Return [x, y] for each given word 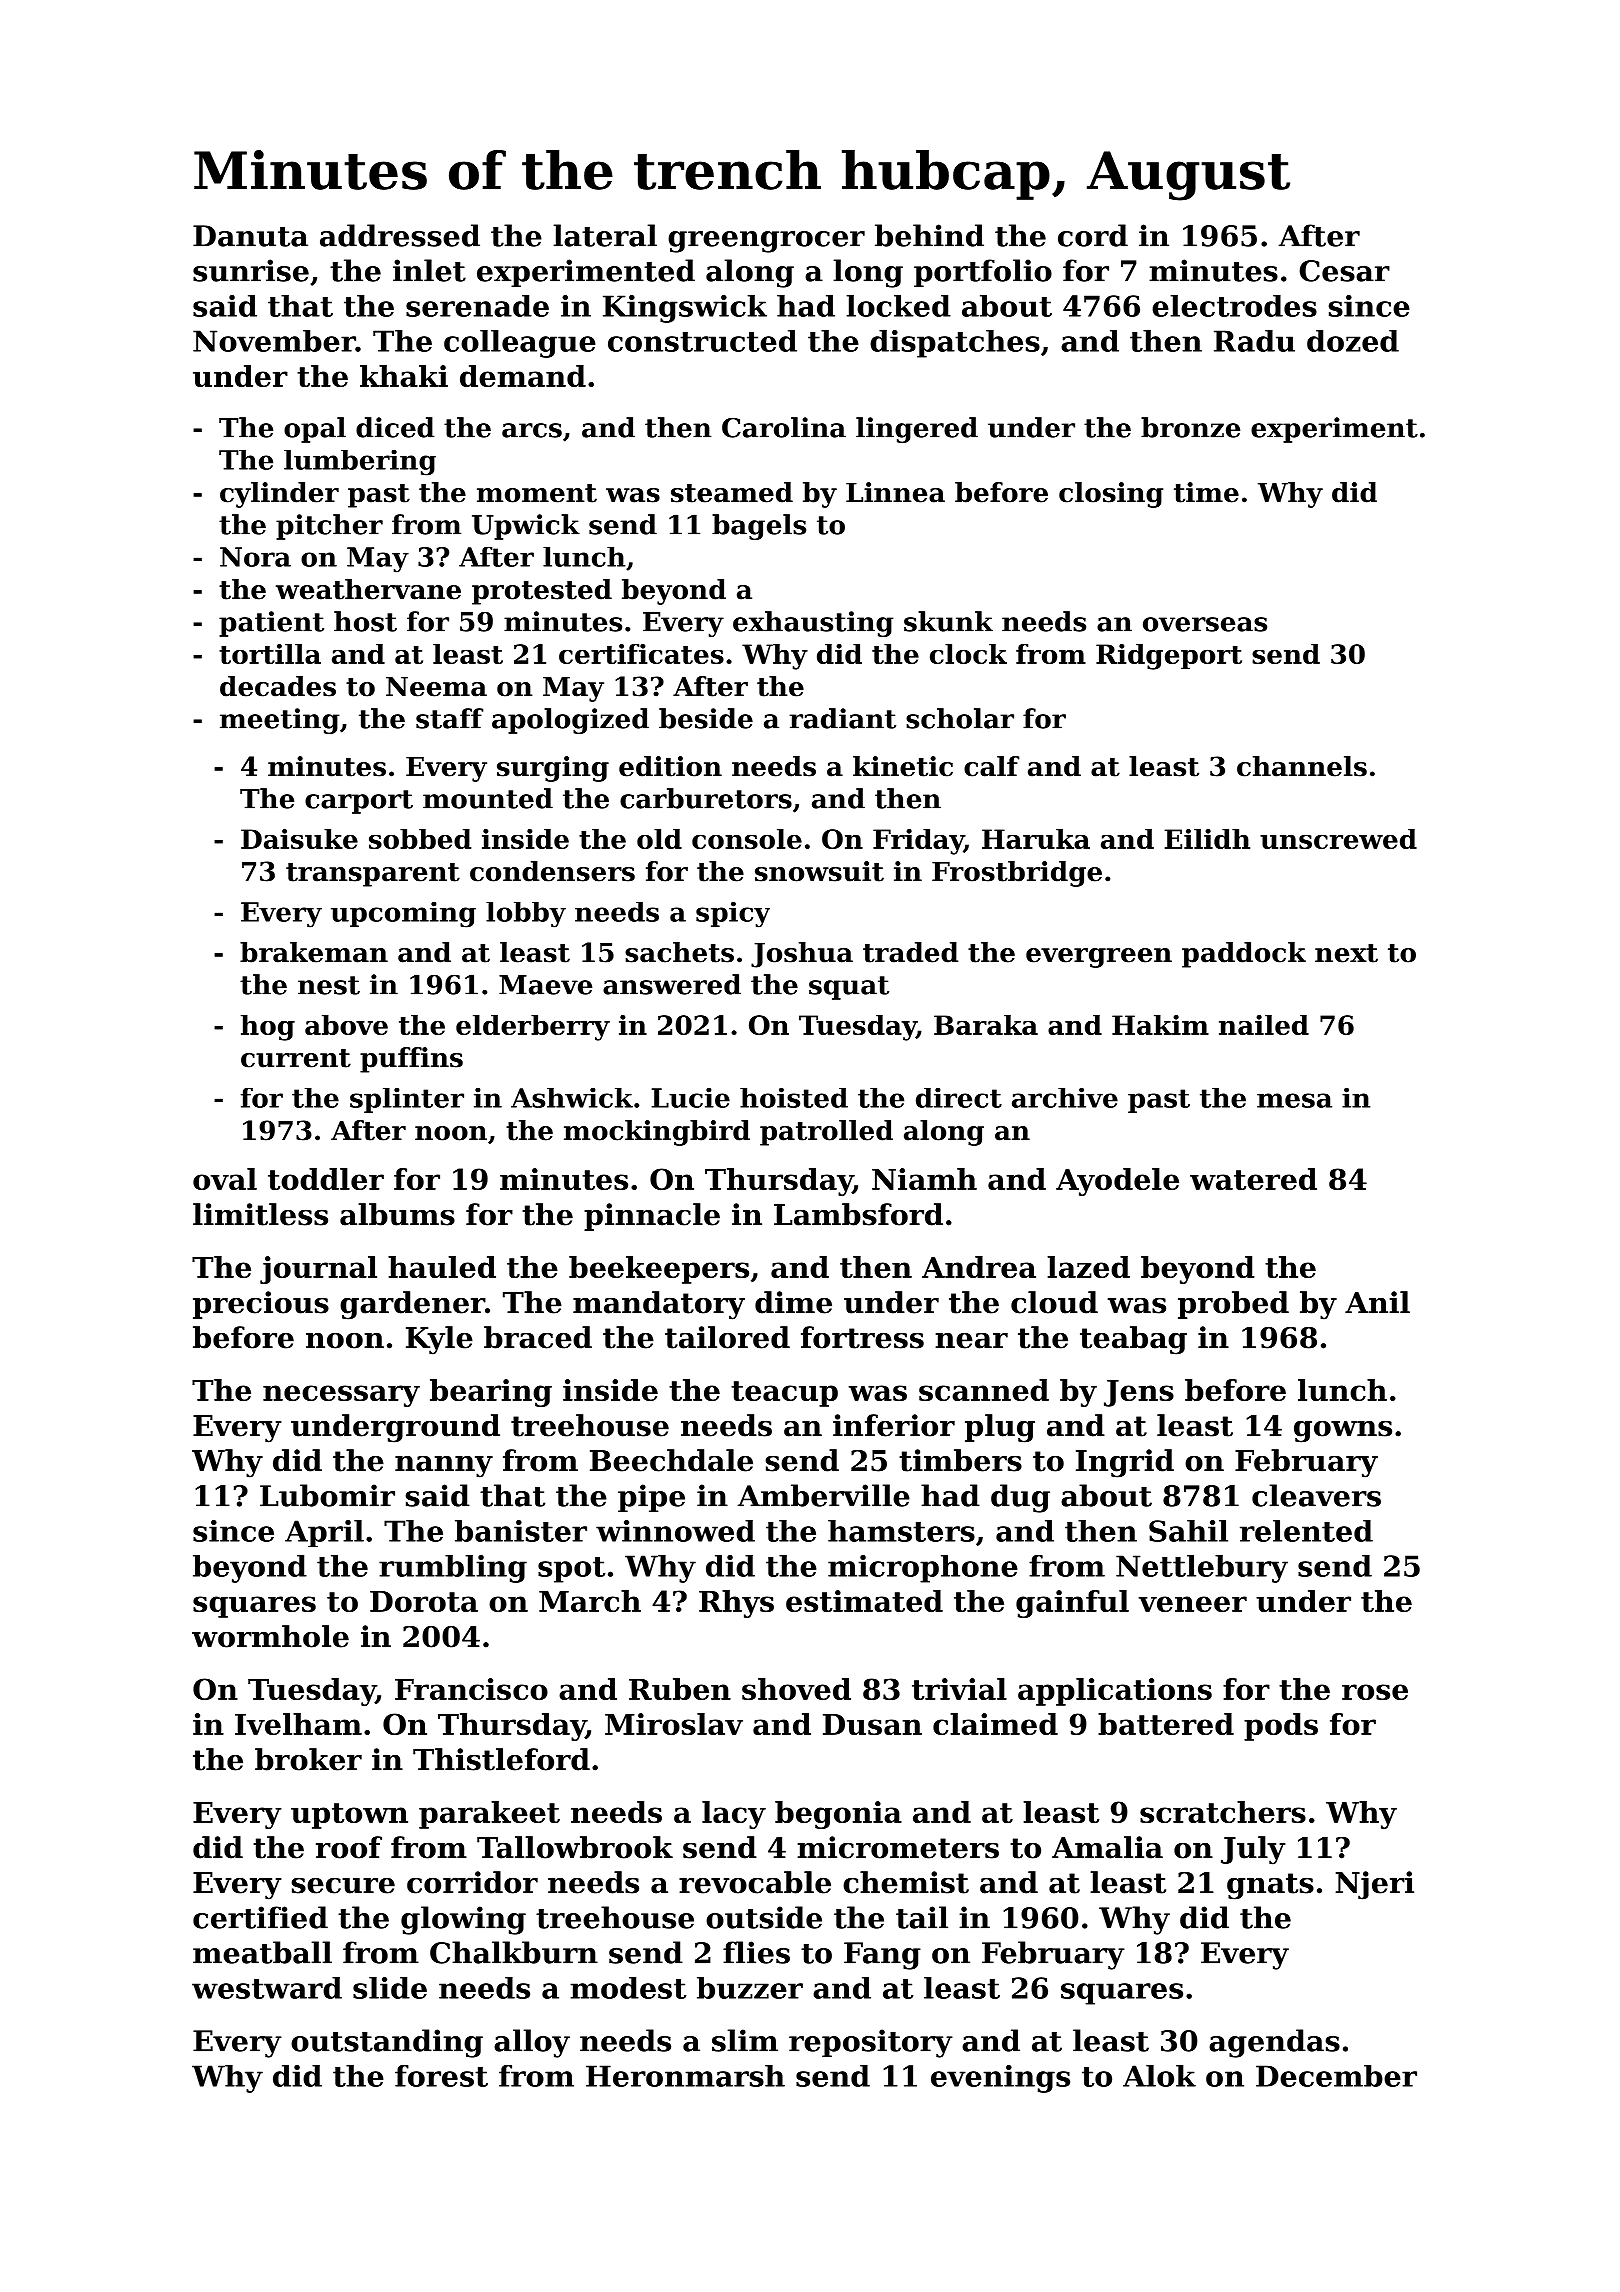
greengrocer [766, 242]
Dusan [872, 1724]
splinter [407, 1100]
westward [267, 1988]
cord [1093, 235]
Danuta [250, 236]
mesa [1294, 1100]
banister [521, 1531]
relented [1306, 1531]
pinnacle [652, 1217]
